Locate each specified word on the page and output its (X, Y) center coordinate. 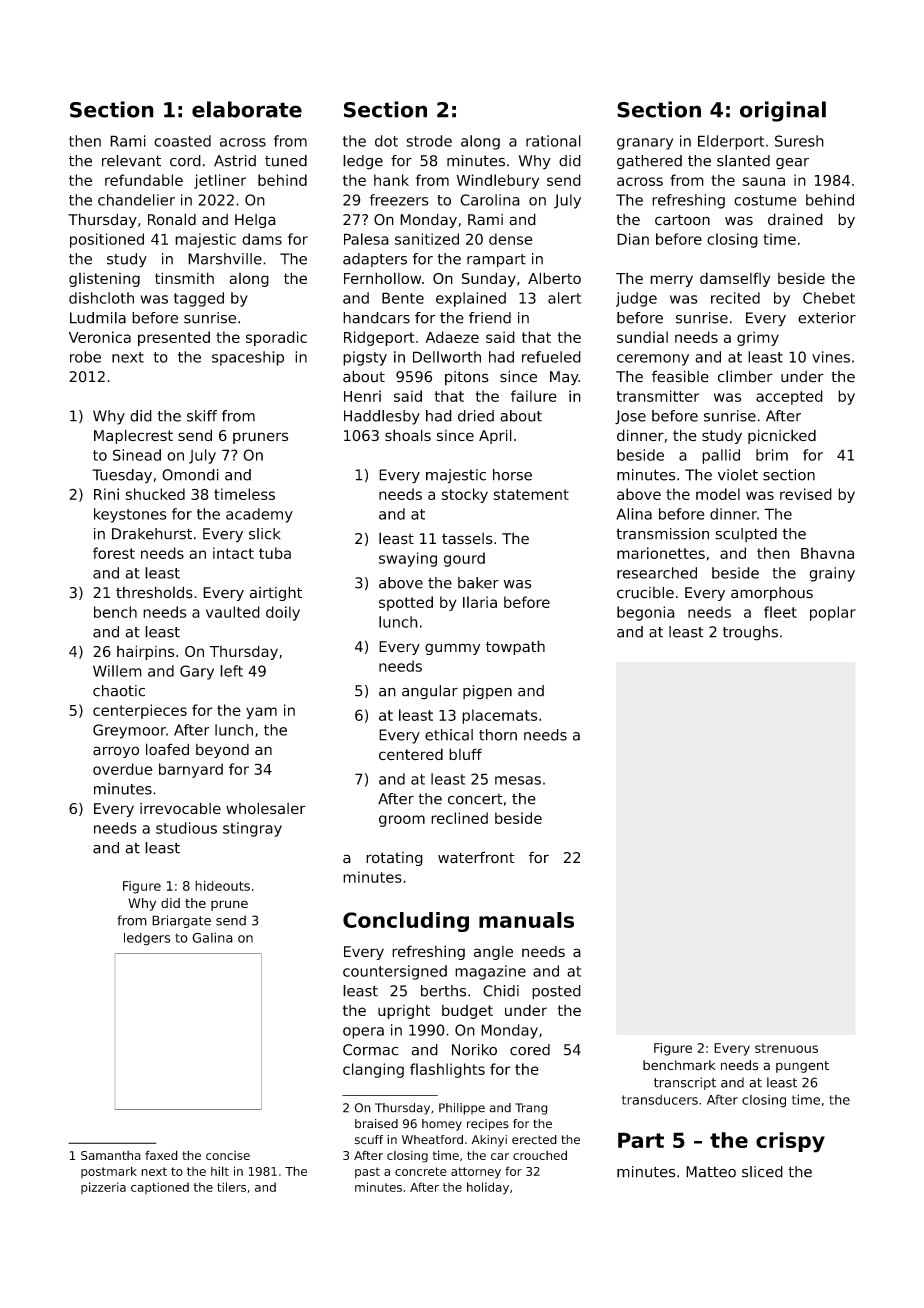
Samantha (111, 1155)
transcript (685, 1083)
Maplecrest (133, 436)
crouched (540, 1155)
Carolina (490, 200)
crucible (645, 592)
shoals (408, 435)
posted (556, 992)
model (718, 494)
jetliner (220, 181)
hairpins (146, 652)
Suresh (799, 141)
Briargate (181, 921)
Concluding (406, 922)
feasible (680, 376)
